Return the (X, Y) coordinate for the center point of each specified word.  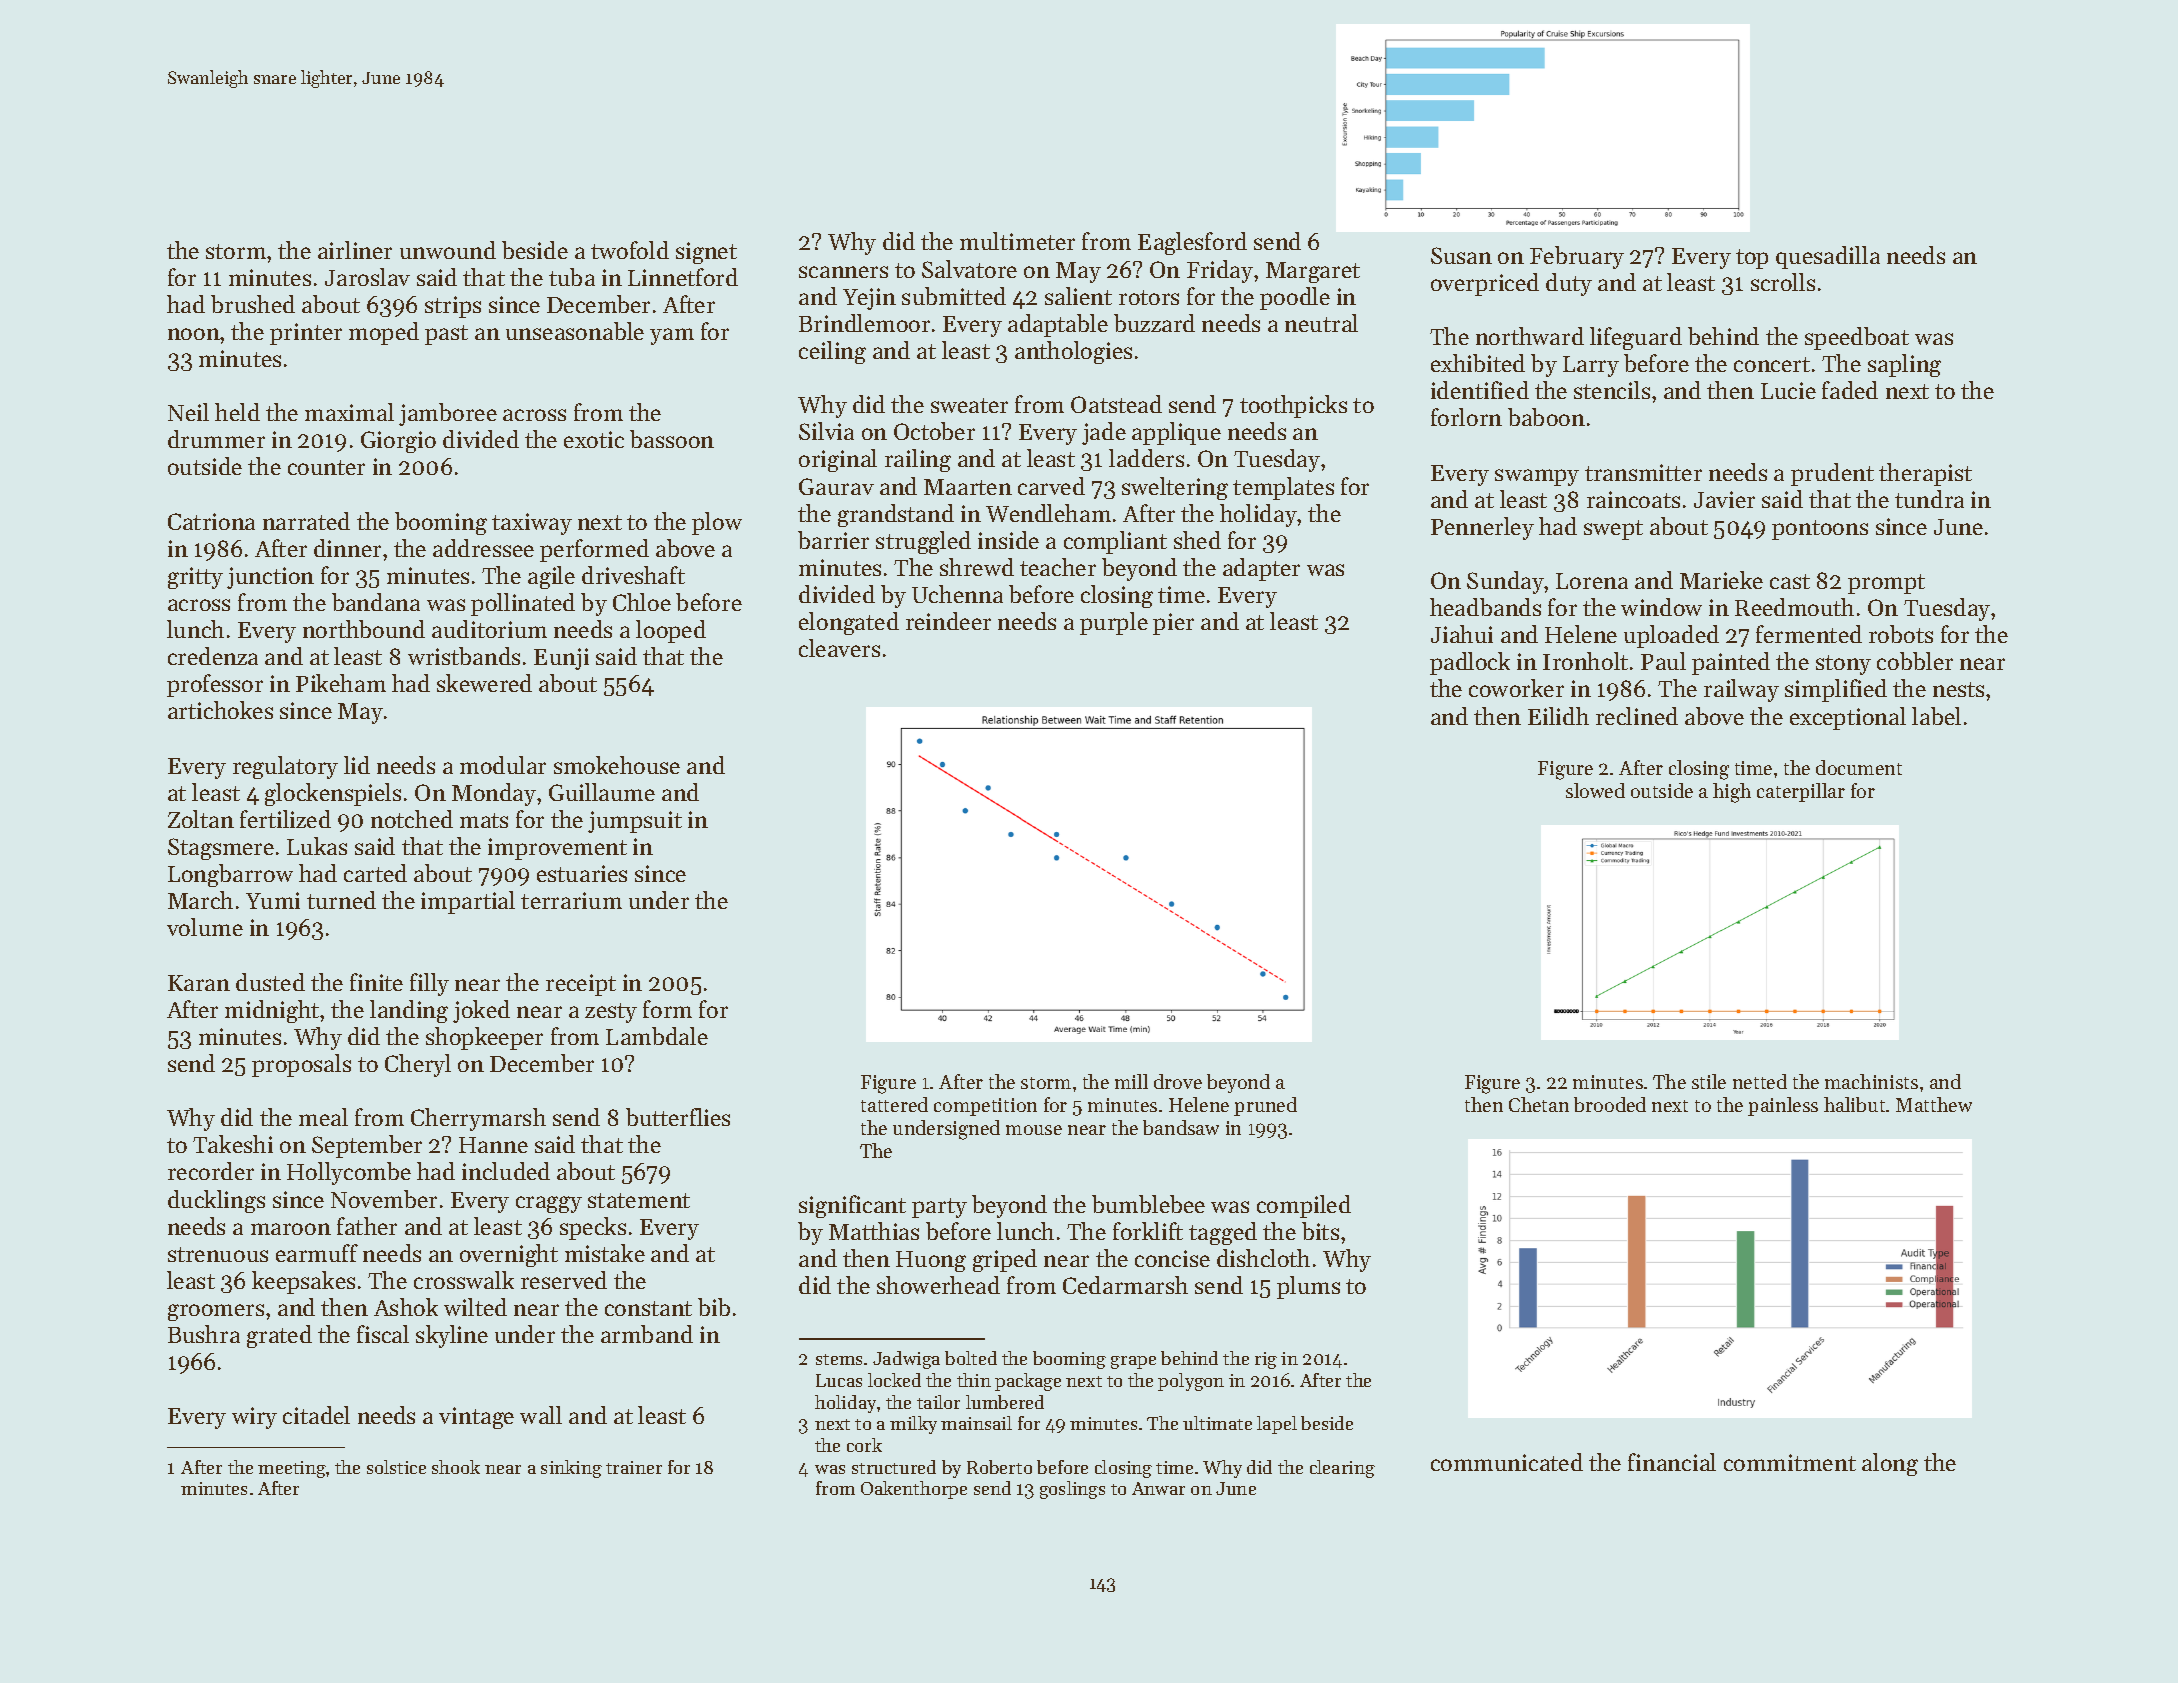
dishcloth (1263, 1258)
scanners (843, 272)
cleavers (839, 648)
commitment (1790, 1462)
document (1859, 767)
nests (1958, 689)
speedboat (1857, 338)
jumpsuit (635, 822)
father (367, 1226)
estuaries (582, 873)
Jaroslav (367, 277)
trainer (634, 1467)
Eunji (561, 659)
